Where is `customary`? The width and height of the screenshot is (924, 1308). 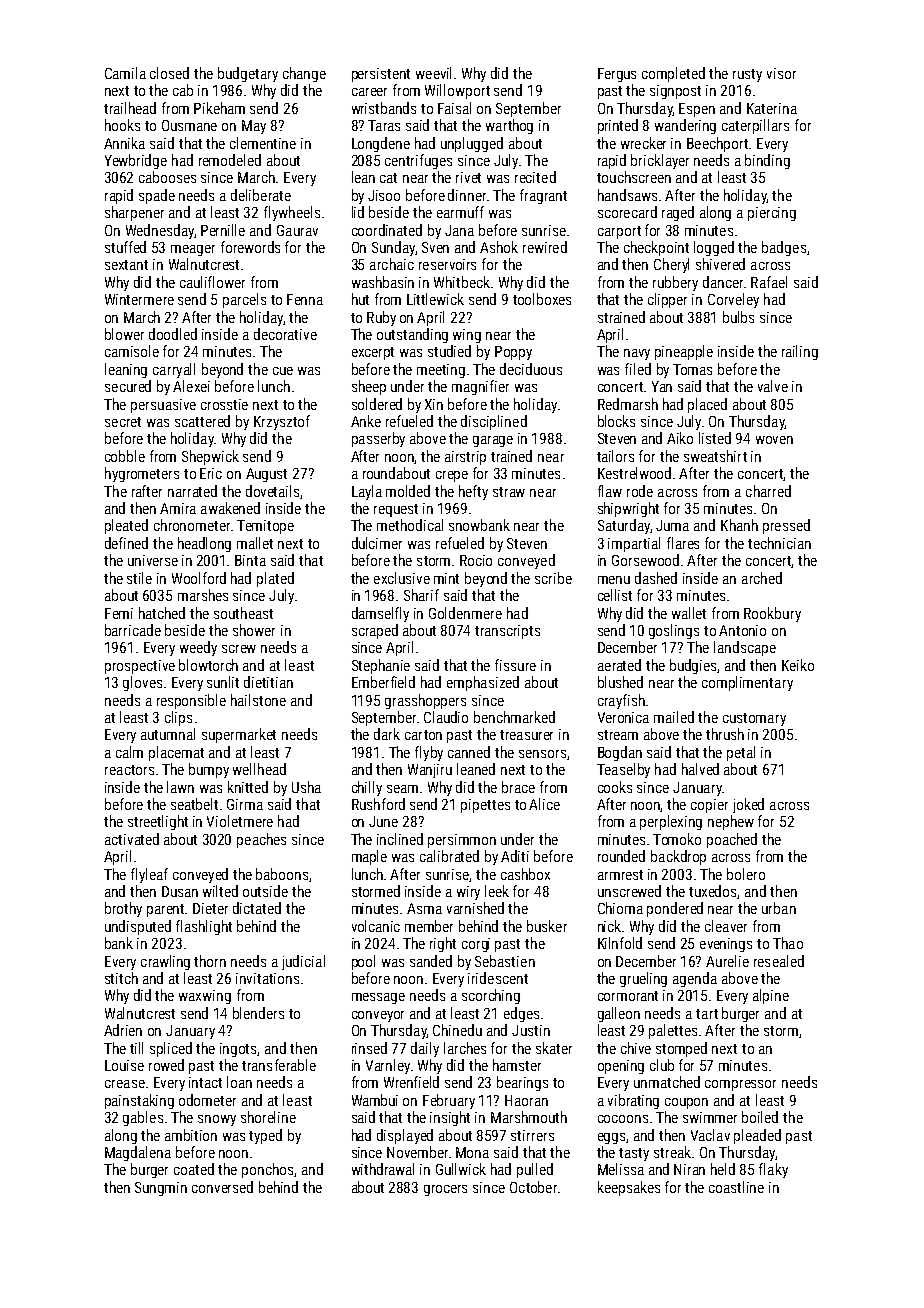
customary is located at coordinates (754, 719).
